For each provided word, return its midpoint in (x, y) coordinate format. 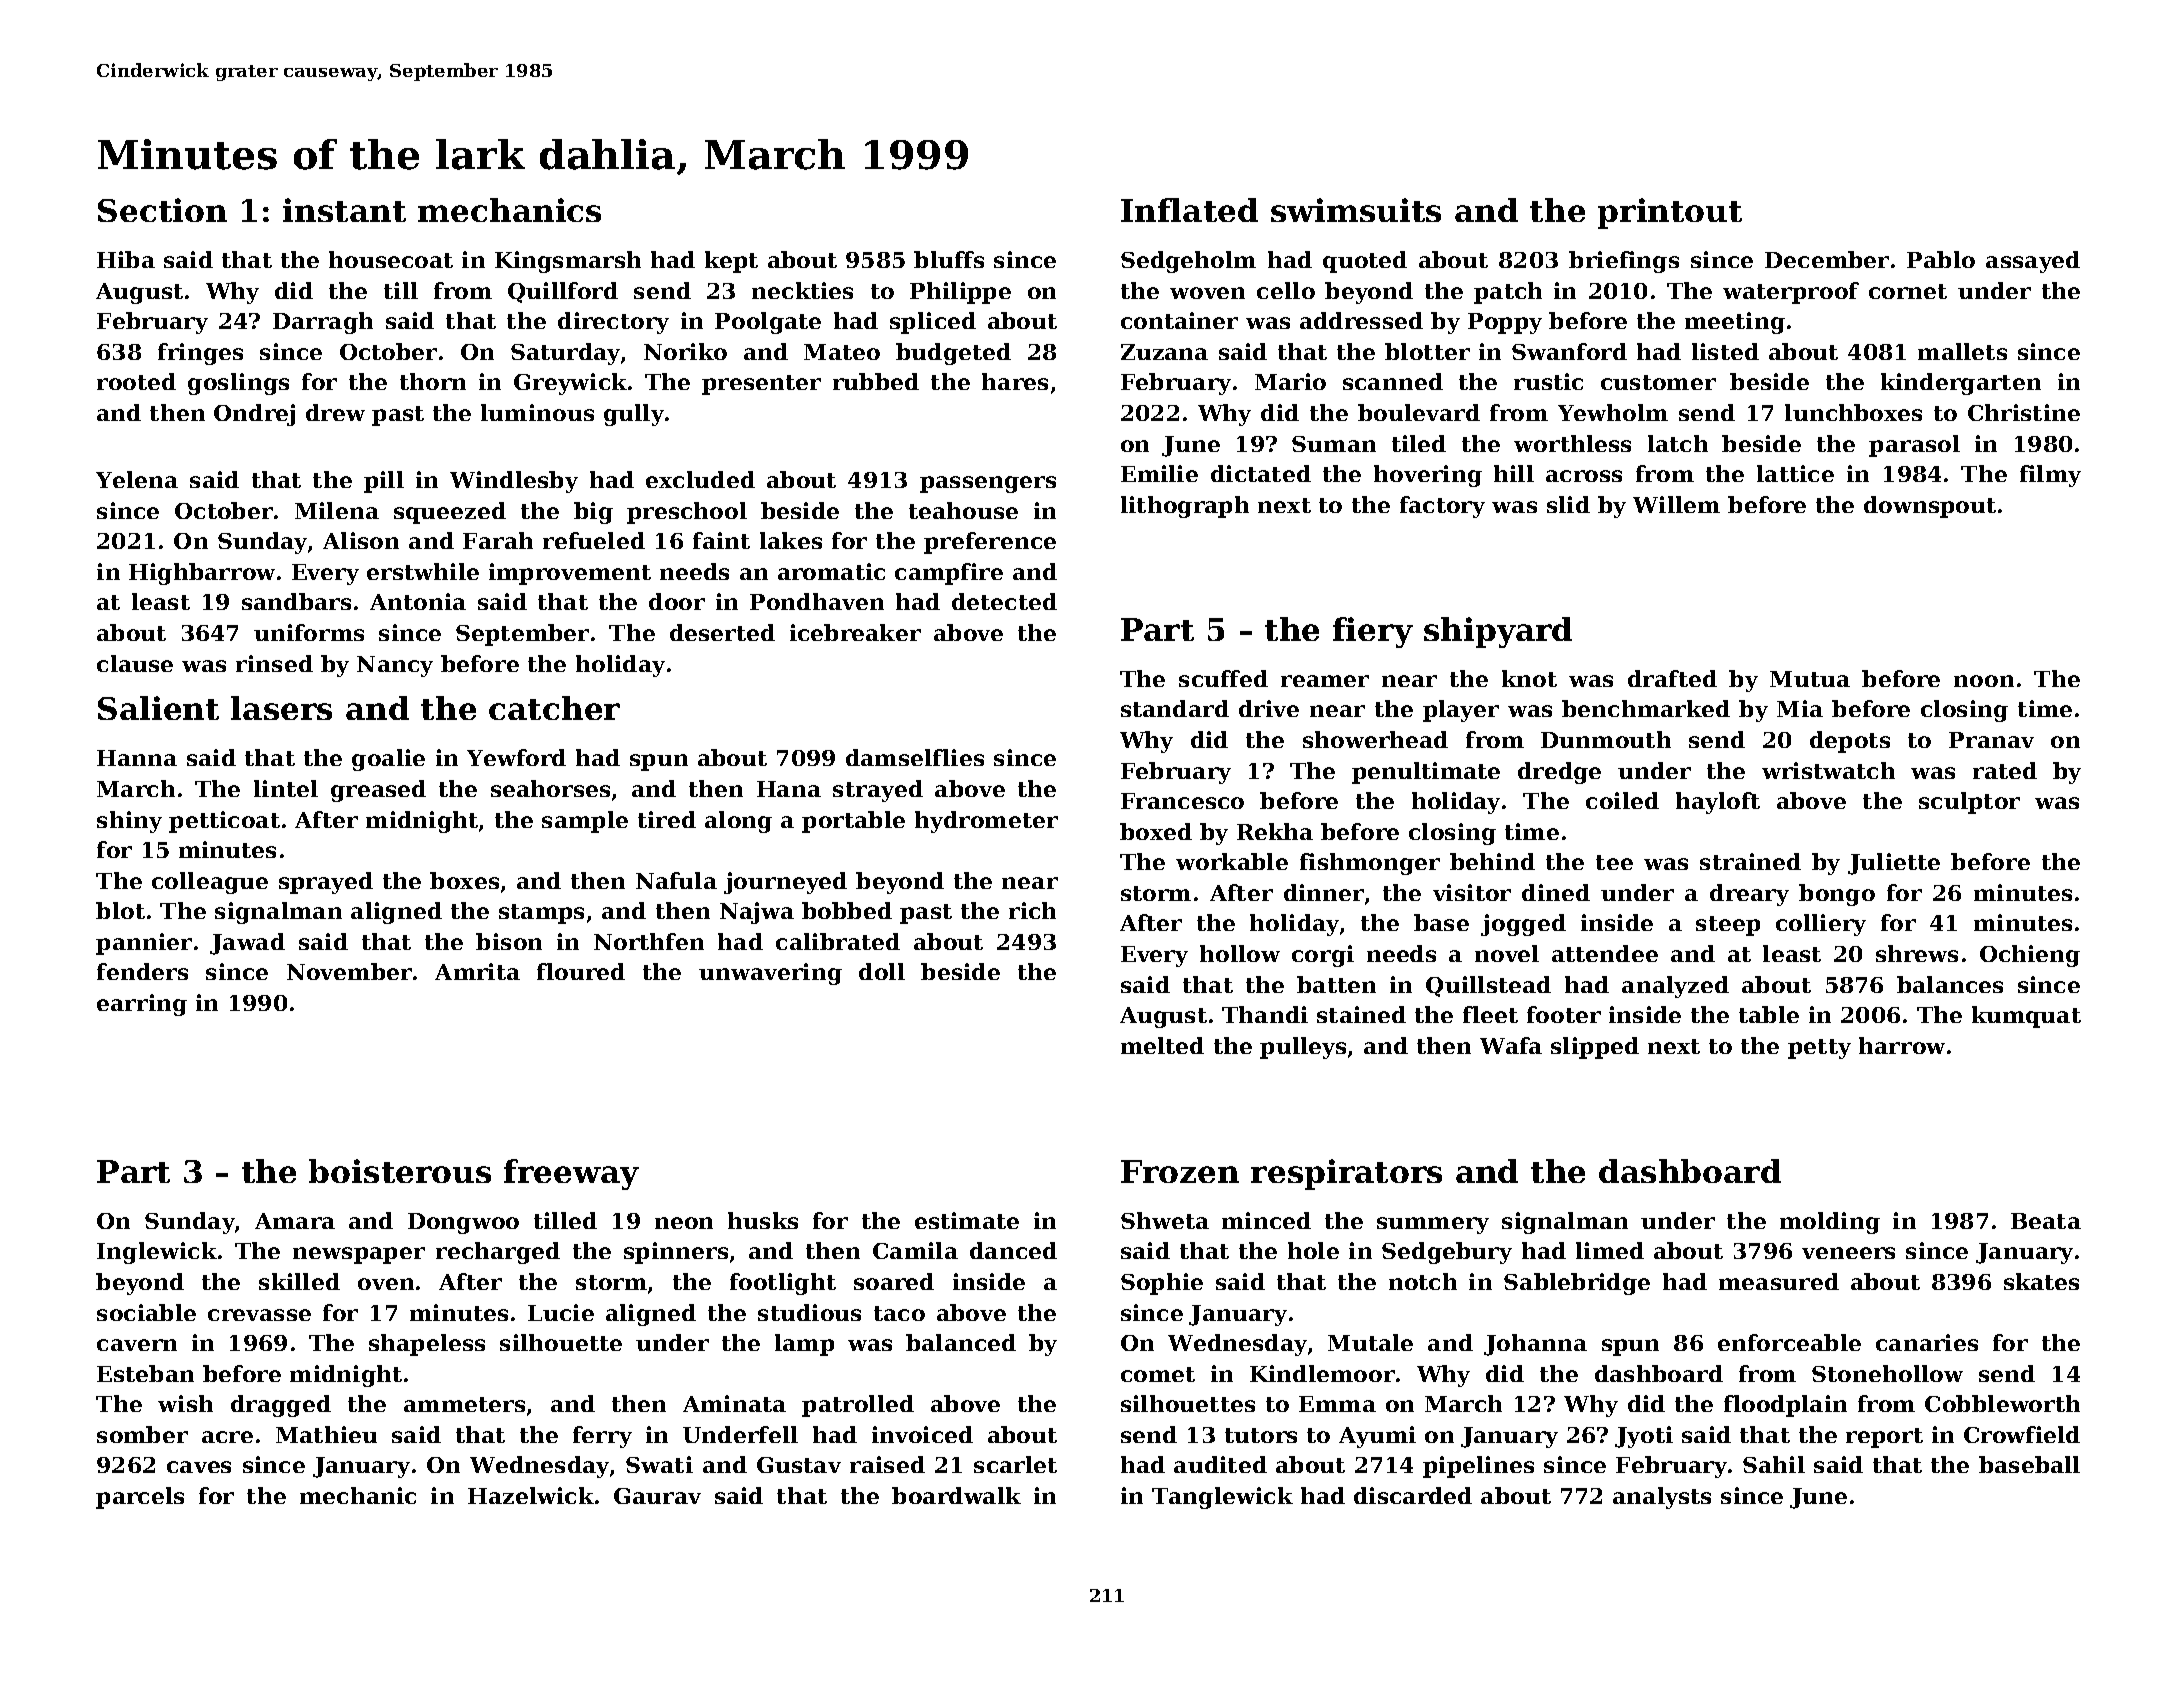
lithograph (1185, 507)
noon (1984, 681)
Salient (158, 708)
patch (1508, 293)
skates (2041, 1281)
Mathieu (326, 1434)
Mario (1290, 381)
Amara (295, 1221)
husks (763, 1220)
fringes (200, 354)
